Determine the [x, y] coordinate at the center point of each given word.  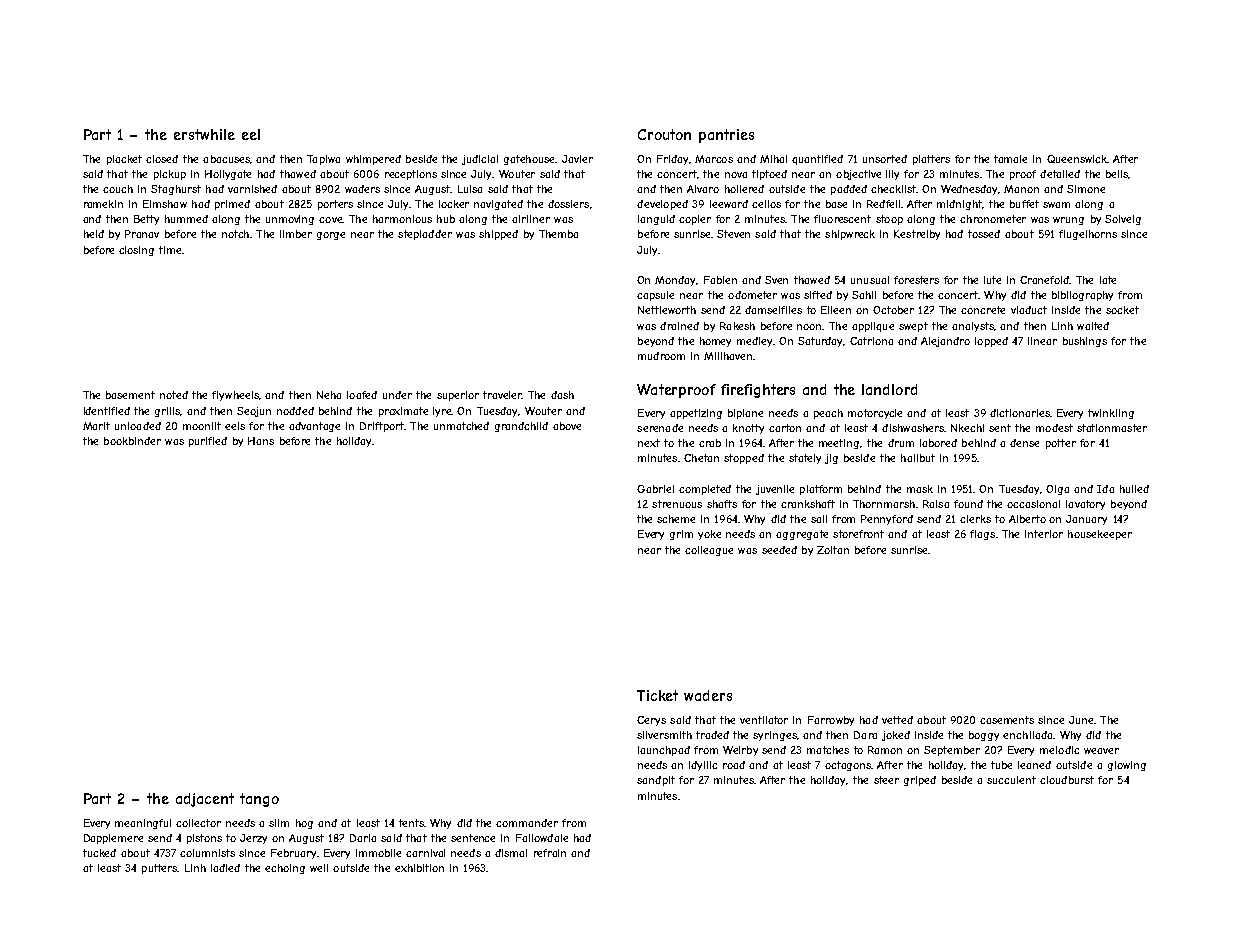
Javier [577, 159]
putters [159, 869]
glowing [1127, 766]
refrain [550, 853]
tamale [1010, 159]
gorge [331, 236]
